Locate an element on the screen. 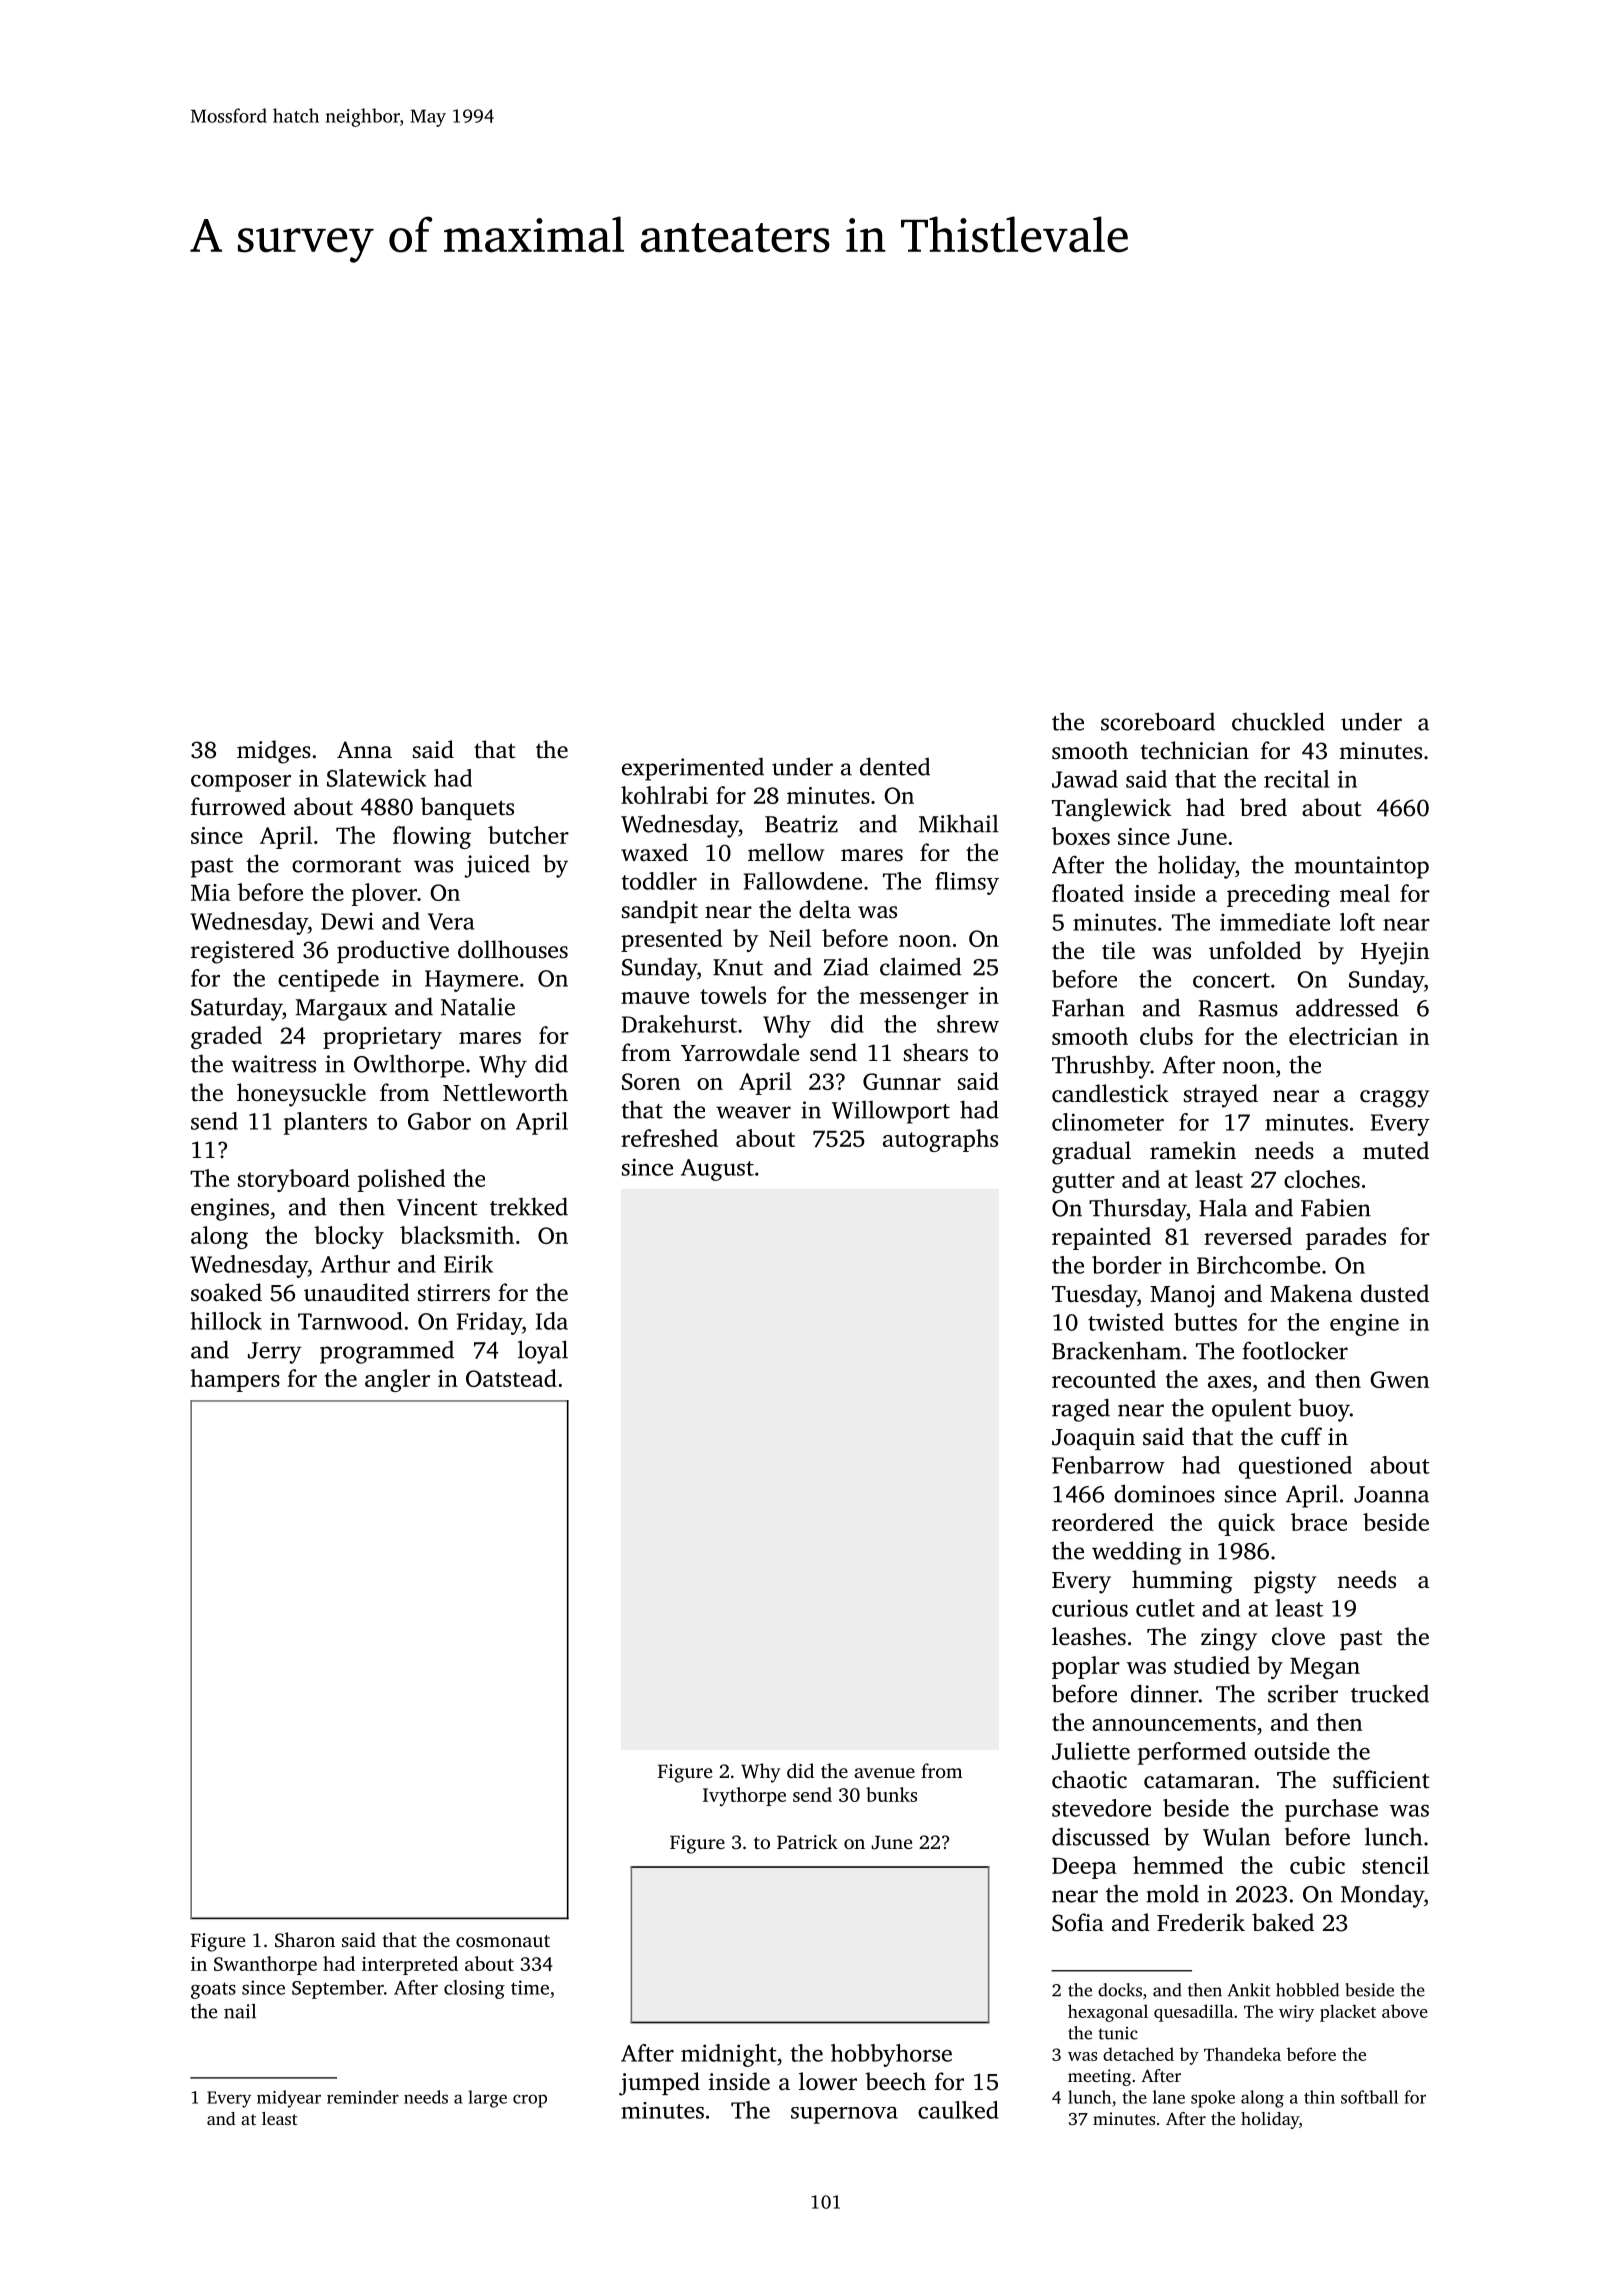 The image size is (1620, 2292). Sofia is located at coordinates (1078, 1922).
